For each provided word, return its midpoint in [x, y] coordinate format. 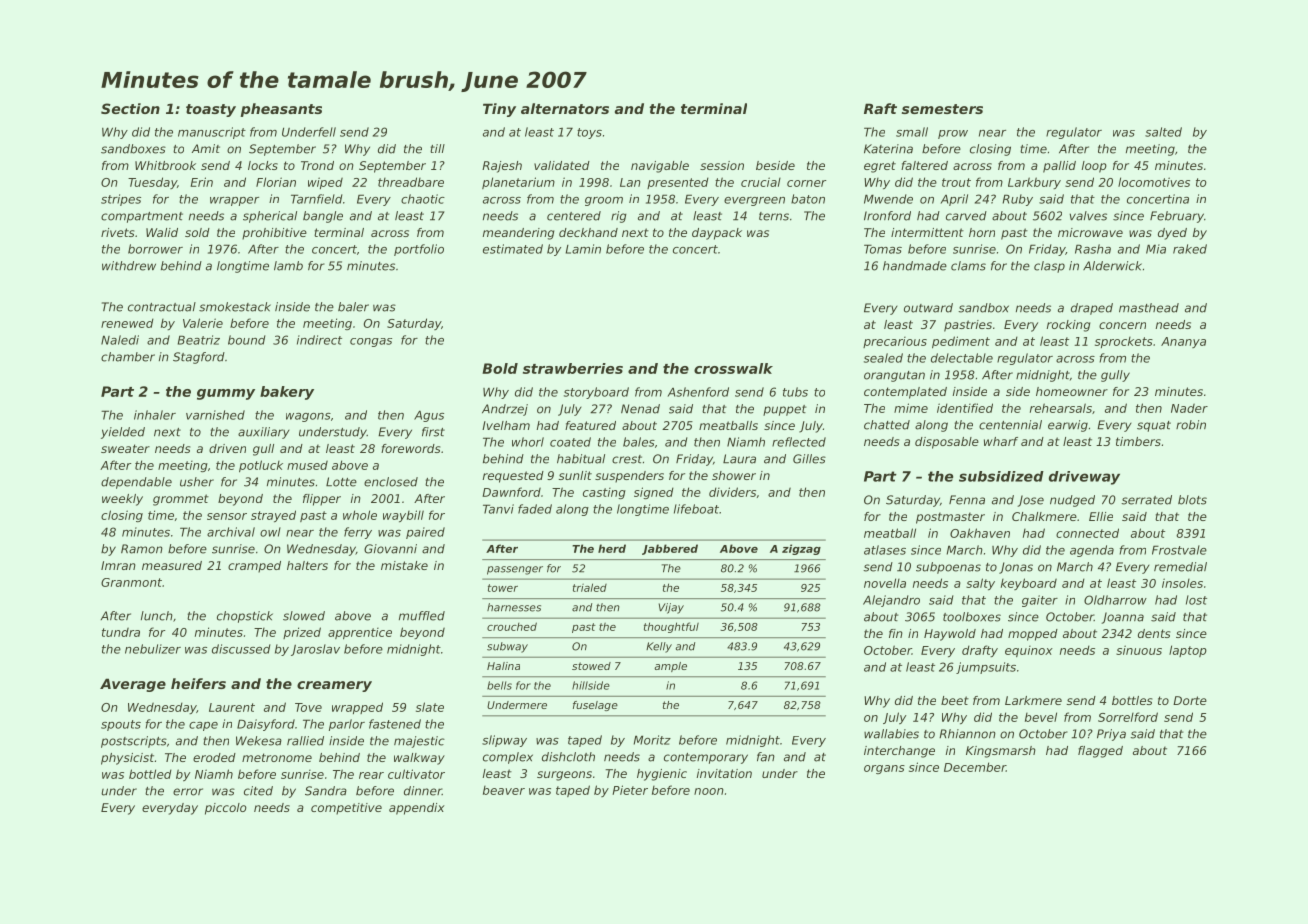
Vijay [671, 608]
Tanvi [498, 509]
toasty [211, 110]
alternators [565, 108]
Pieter [630, 790]
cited [258, 791]
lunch [157, 616]
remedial [1180, 567]
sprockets [1124, 342]
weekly [122, 500]
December [975, 767]
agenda [1092, 551]
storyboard [596, 393]
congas [371, 342]
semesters [942, 109]
